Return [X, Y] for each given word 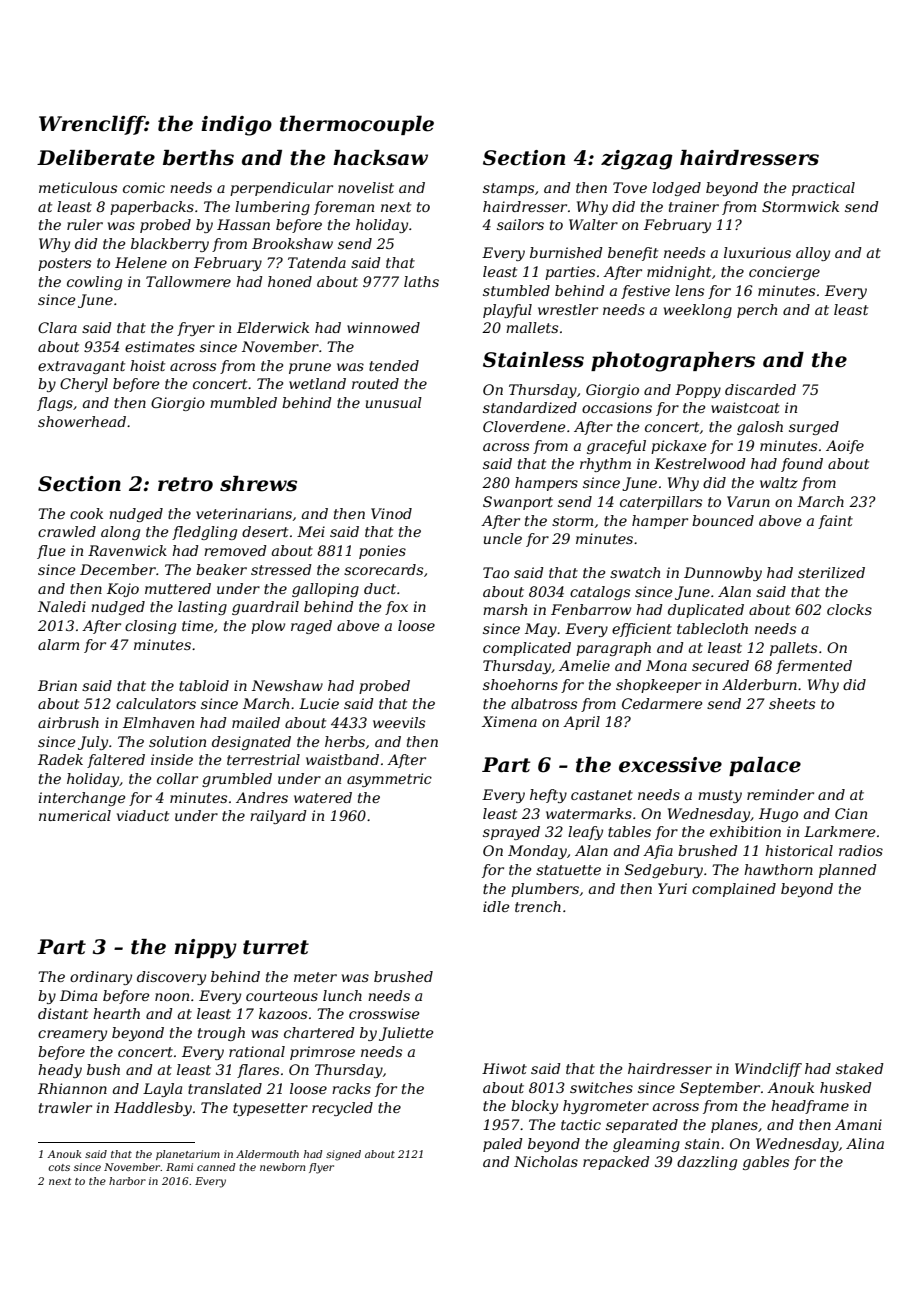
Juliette [406, 1034]
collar [177, 778]
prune [310, 368]
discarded [760, 389]
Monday [537, 852]
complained [734, 890]
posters [64, 264]
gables [766, 1163]
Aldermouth [267, 1154]
